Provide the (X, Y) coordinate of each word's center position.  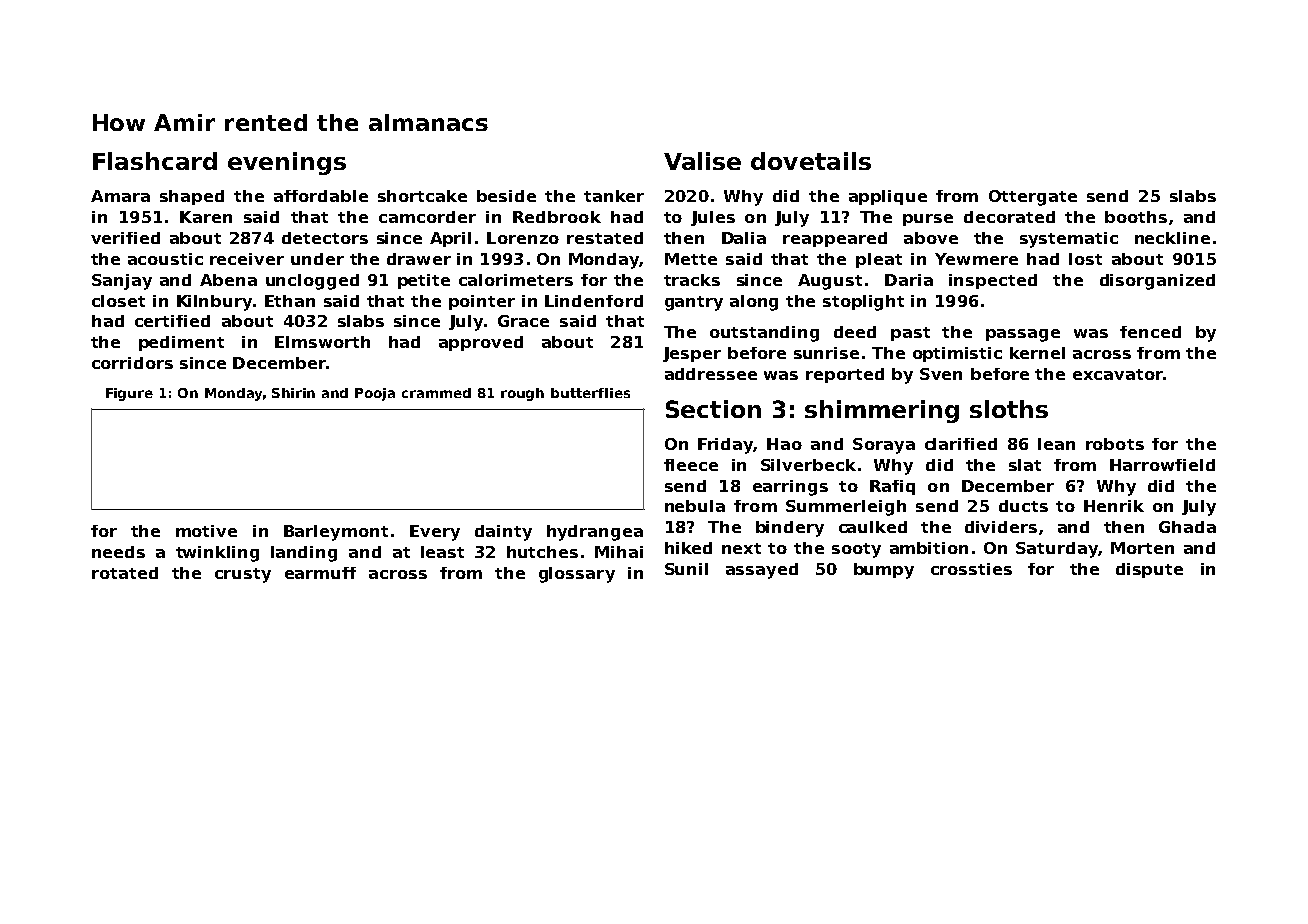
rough (522, 394)
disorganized (1157, 282)
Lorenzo (523, 238)
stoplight (863, 303)
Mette (691, 259)
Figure (129, 394)
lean (1056, 444)
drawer (419, 259)
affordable (321, 196)
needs (118, 552)
